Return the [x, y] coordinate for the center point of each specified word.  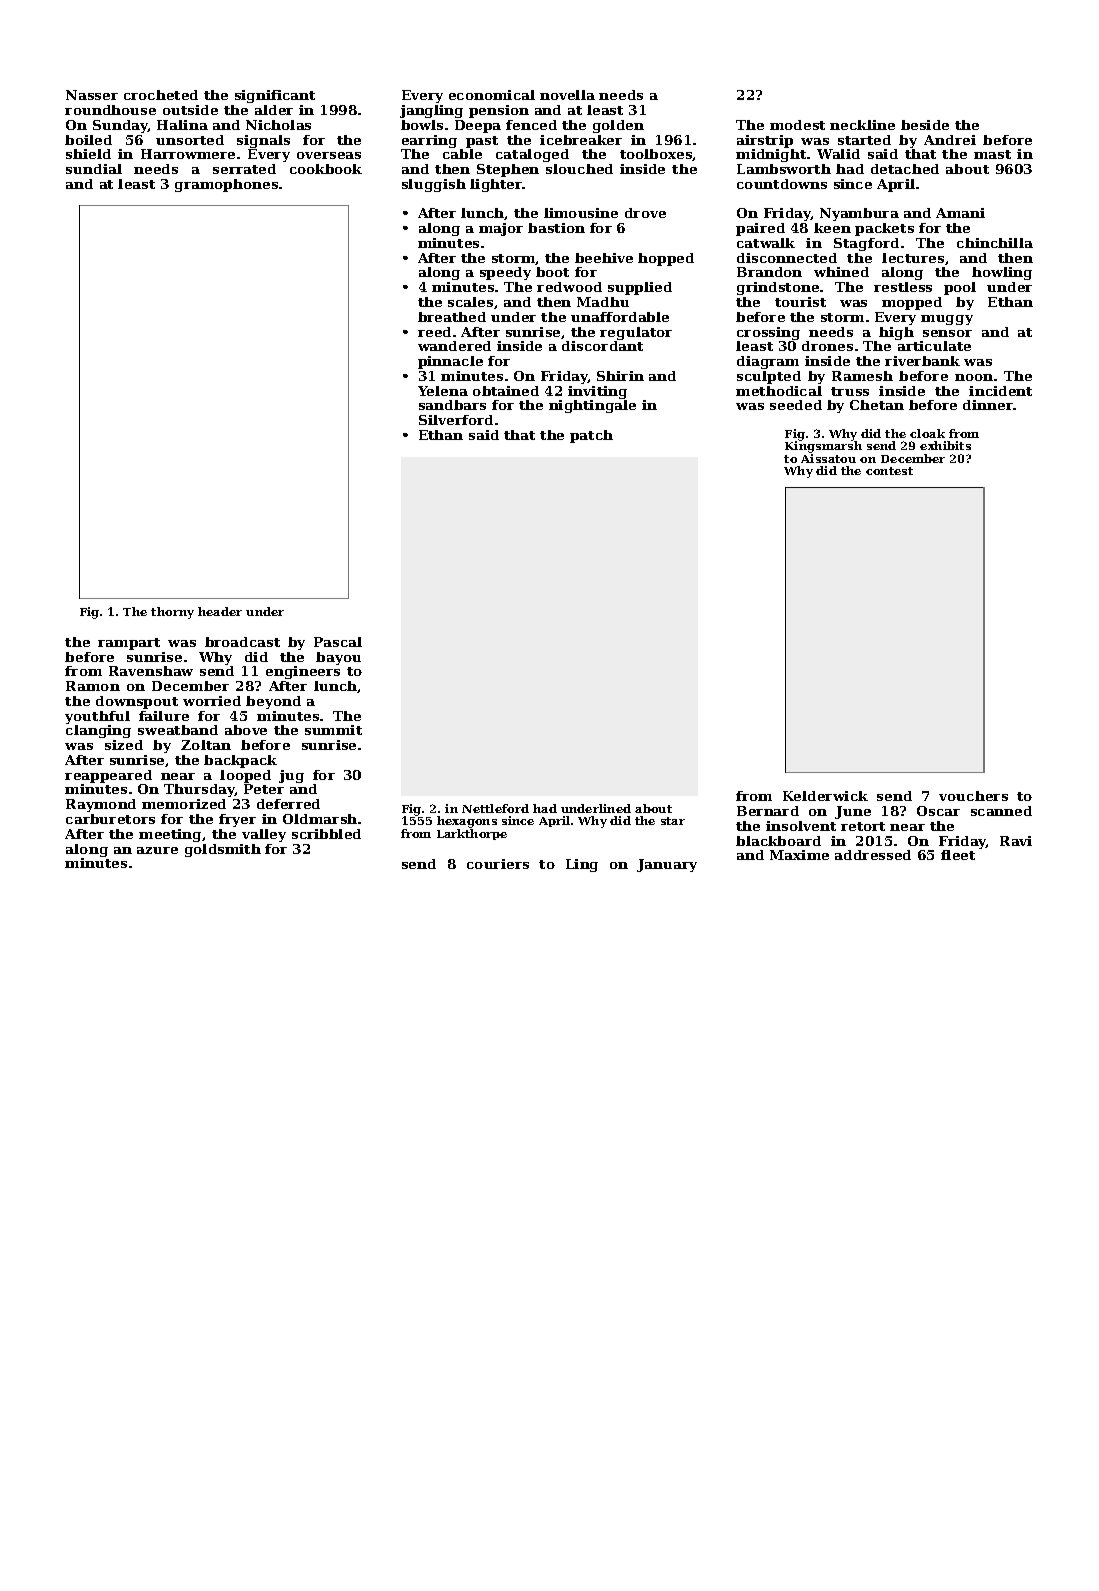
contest [889, 471]
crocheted [161, 95]
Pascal [338, 642]
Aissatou [828, 458]
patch [591, 436]
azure [157, 850]
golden [618, 126]
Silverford [456, 420]
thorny [172, 613]
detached [905, 169]
